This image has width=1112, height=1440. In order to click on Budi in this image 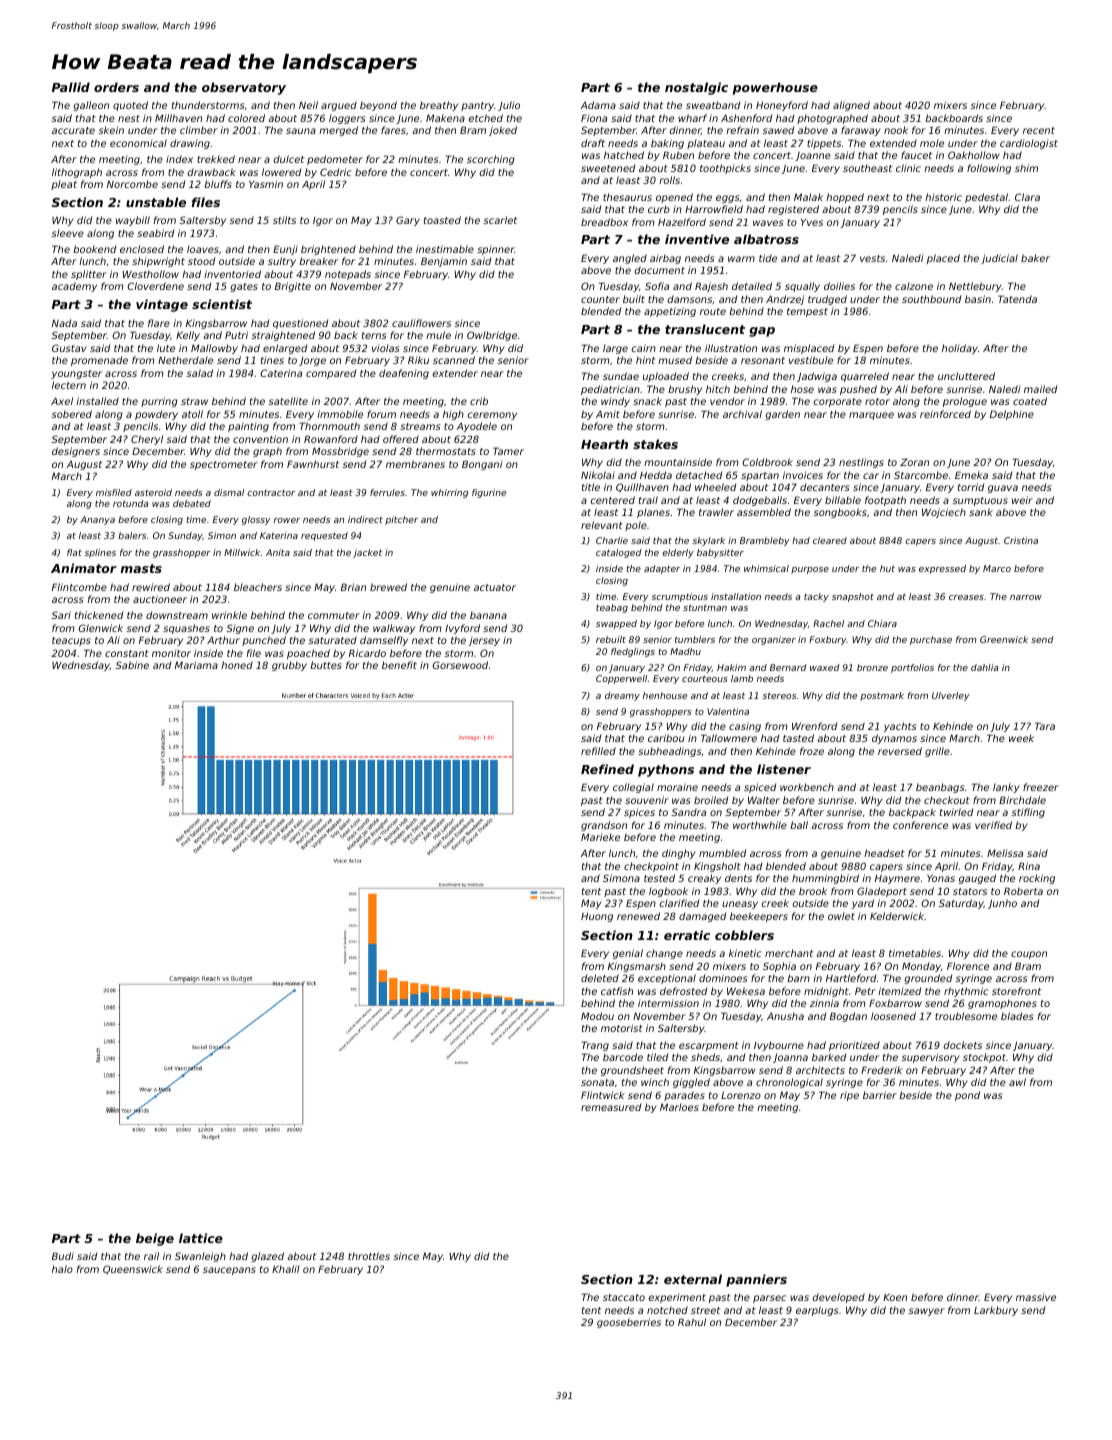, I will do `click(63, 1256)`.
